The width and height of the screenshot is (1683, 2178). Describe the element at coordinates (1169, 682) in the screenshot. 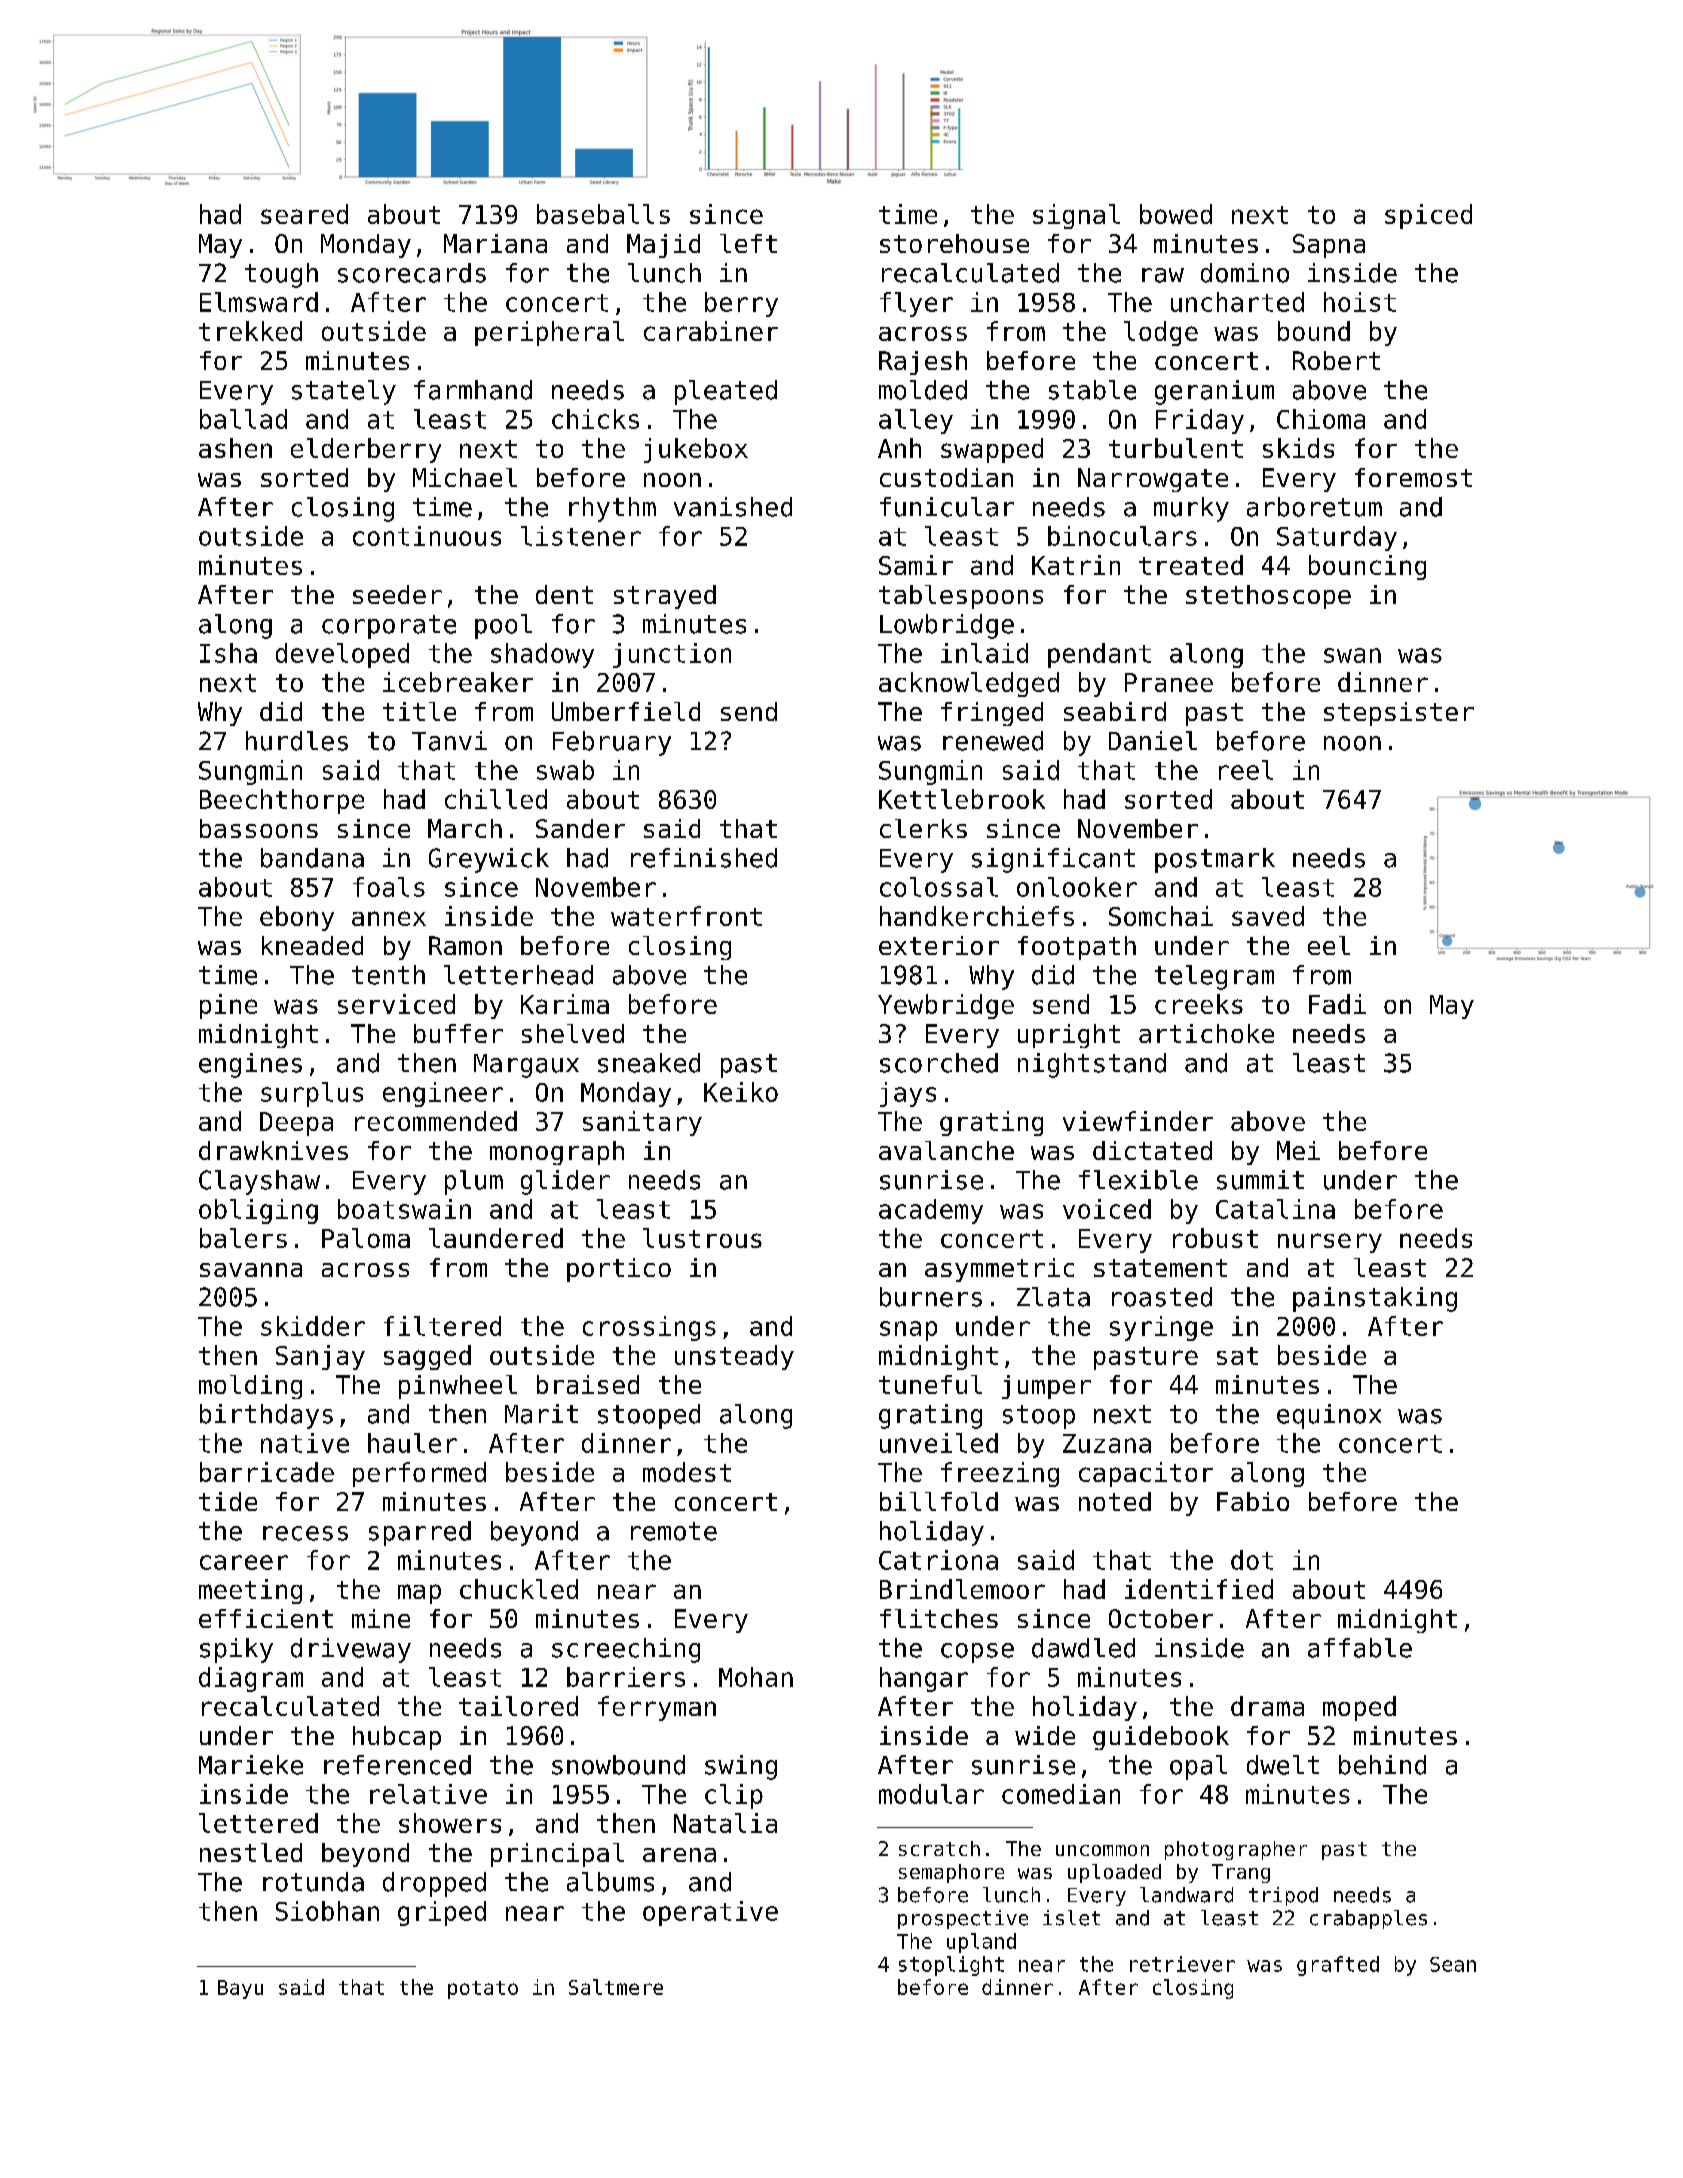

I see `Pranee` at that location.
